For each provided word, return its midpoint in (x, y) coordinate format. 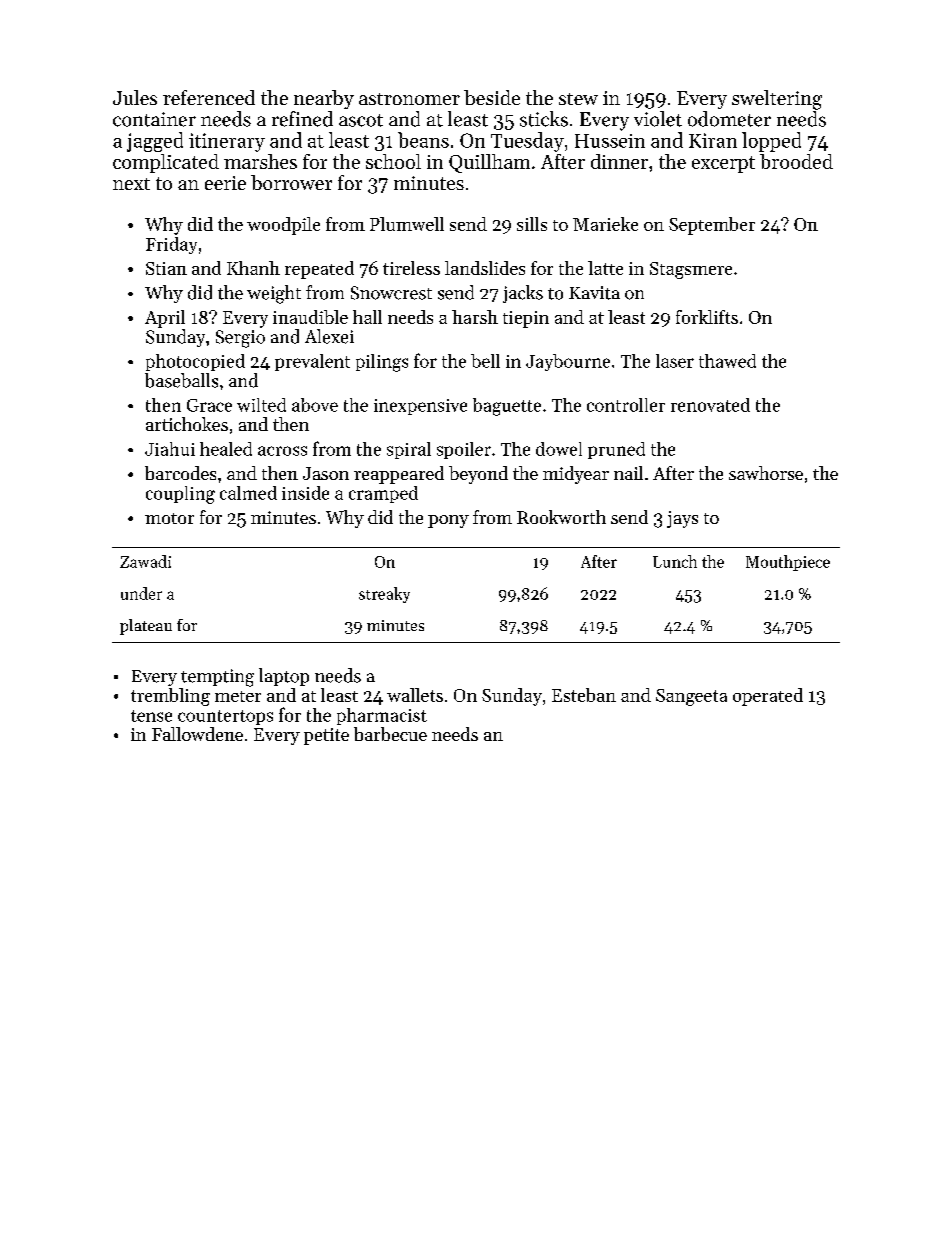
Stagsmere (691, 270)
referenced (209, 97)
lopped (771, 142)
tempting (217, 678)
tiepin (526, 319)
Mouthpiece (788, 563)
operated (768, 697)
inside (305, 493)
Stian (166, 268)
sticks (544, 119)
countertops (225, 717)
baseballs (181, 380)
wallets (415, 695)
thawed (727, 361)
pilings (382, 363)
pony (448, 521)
